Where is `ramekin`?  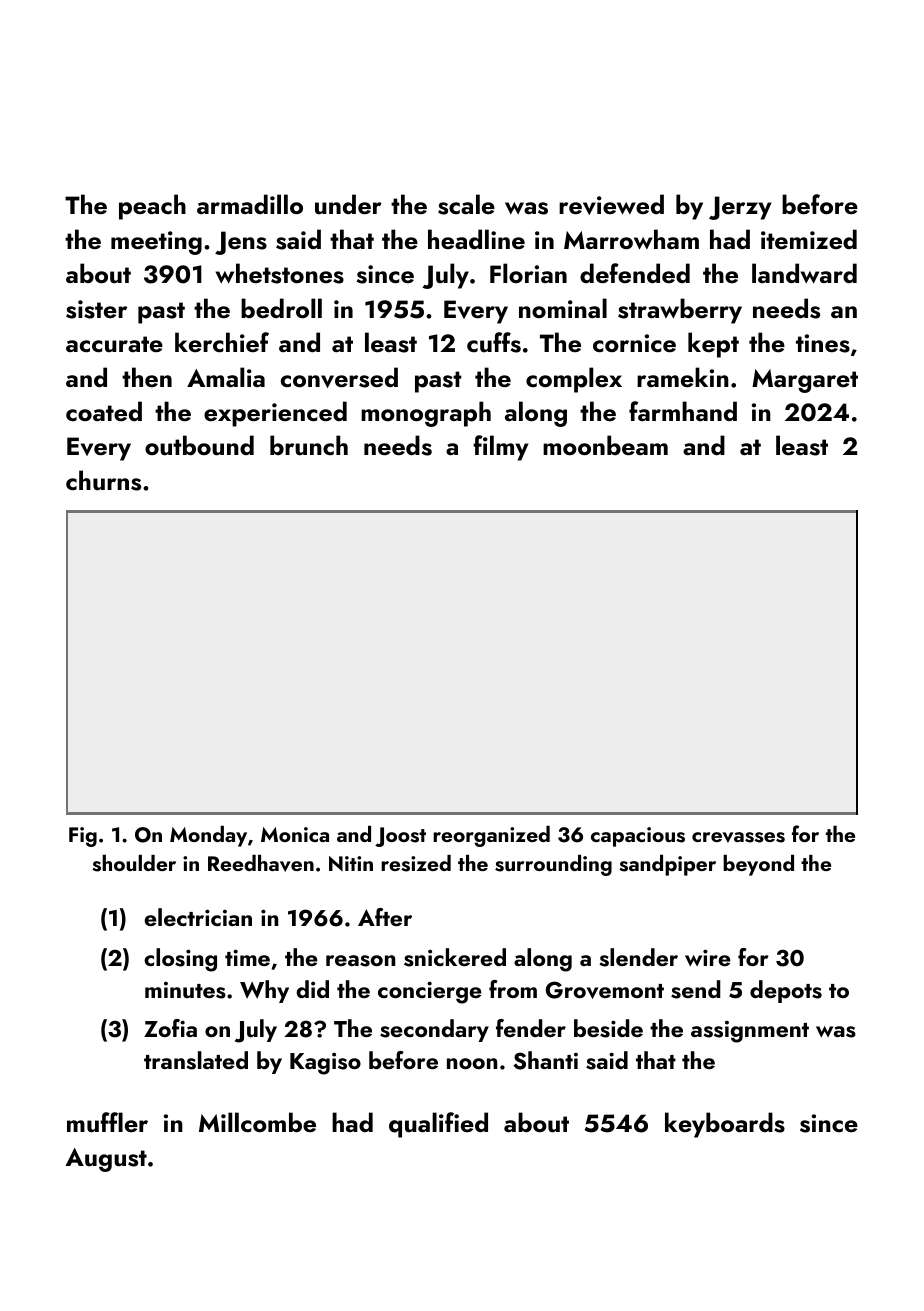 ramekin is located at coordinates (683, 377).
